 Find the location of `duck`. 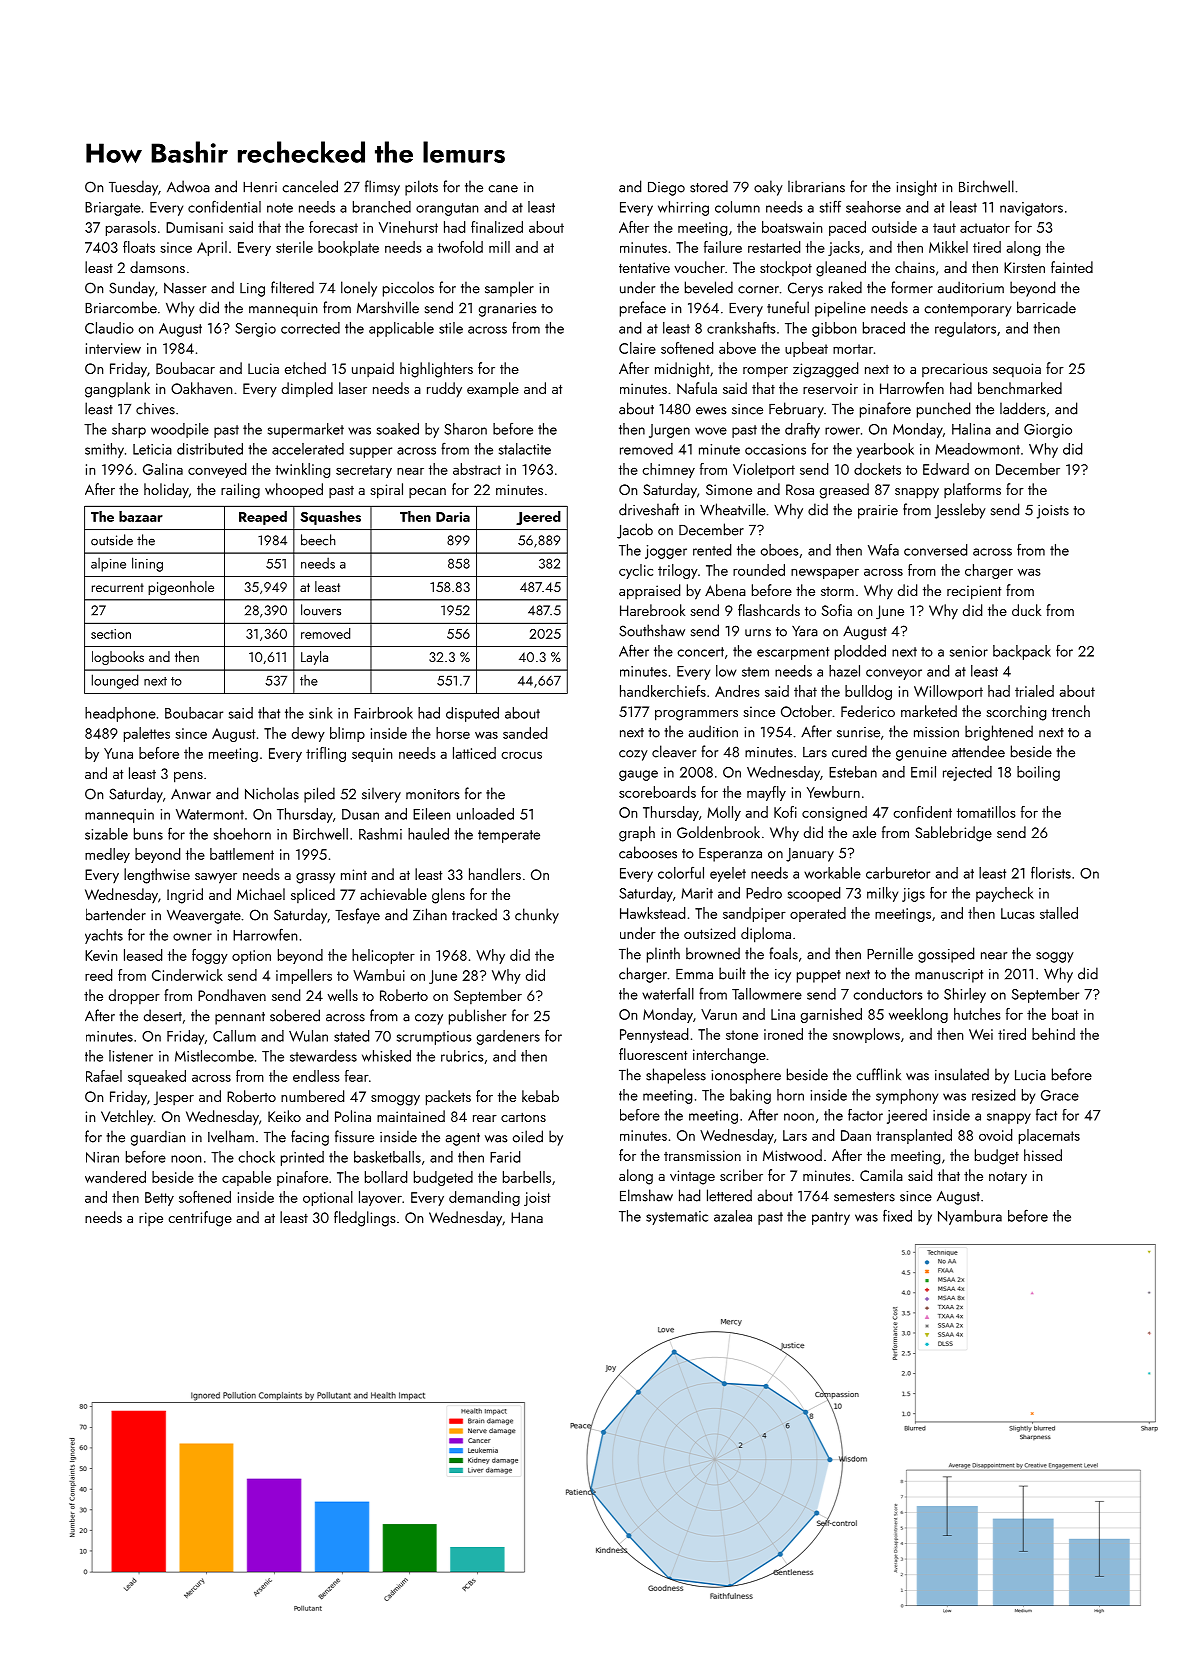

duck is located at coordinates (1026, 610).
